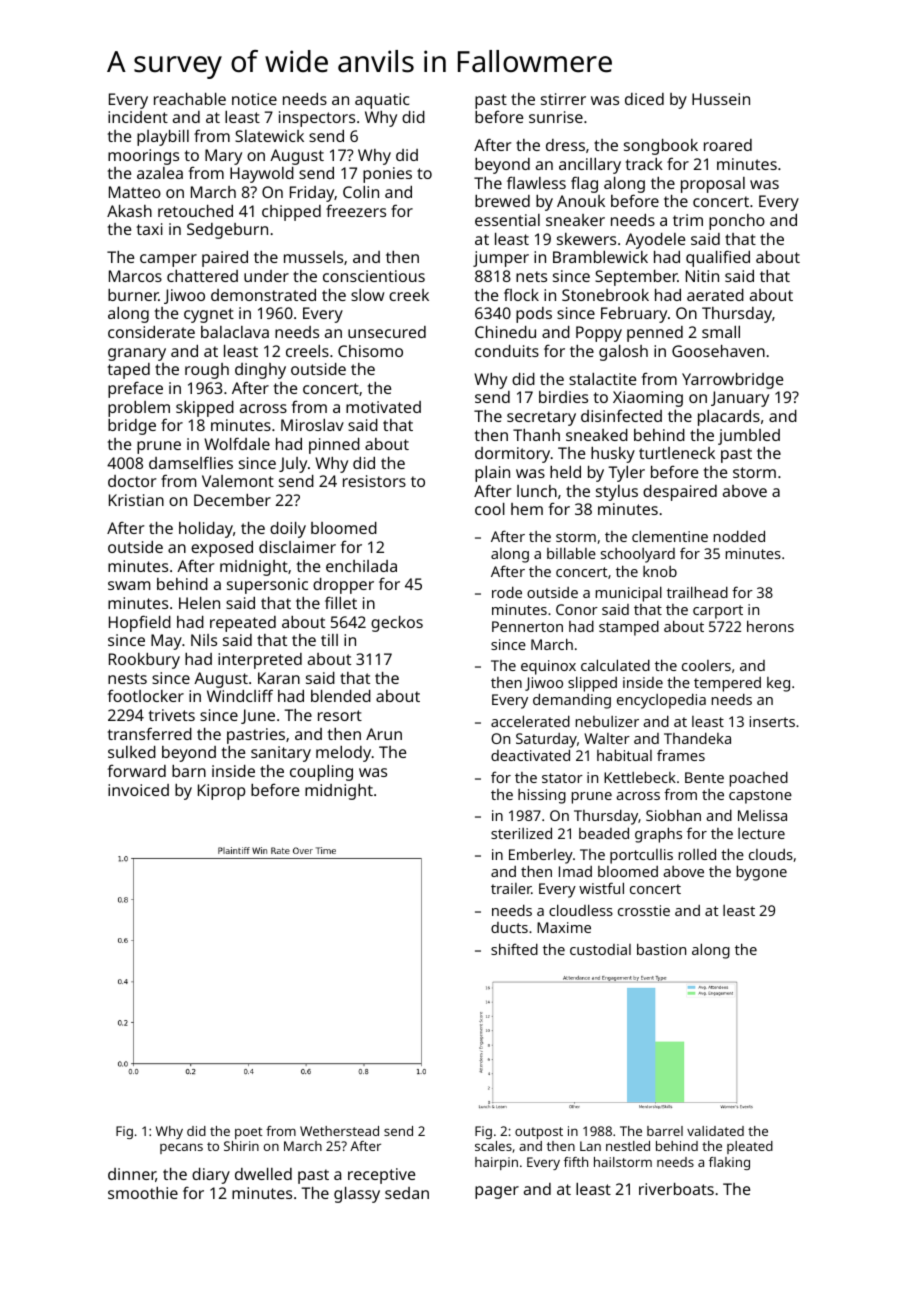 This image has width=908, height=1316. What do you see at coordinates (269, 136) in the image?
I see `Slatewick` at bounding box center [269, 136].
